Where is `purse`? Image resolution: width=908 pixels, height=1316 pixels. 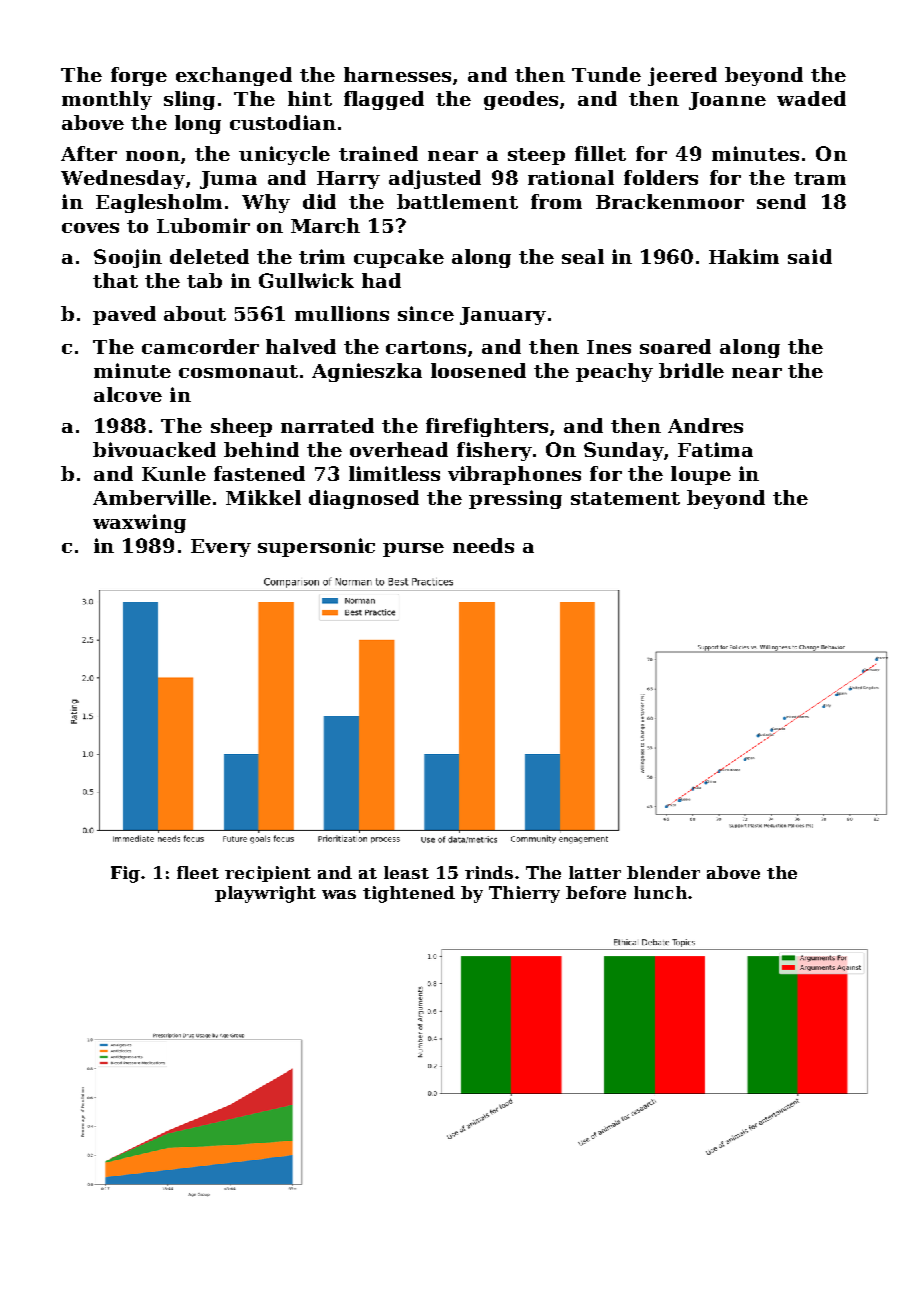 purse is located at coordinates (413, 550).
